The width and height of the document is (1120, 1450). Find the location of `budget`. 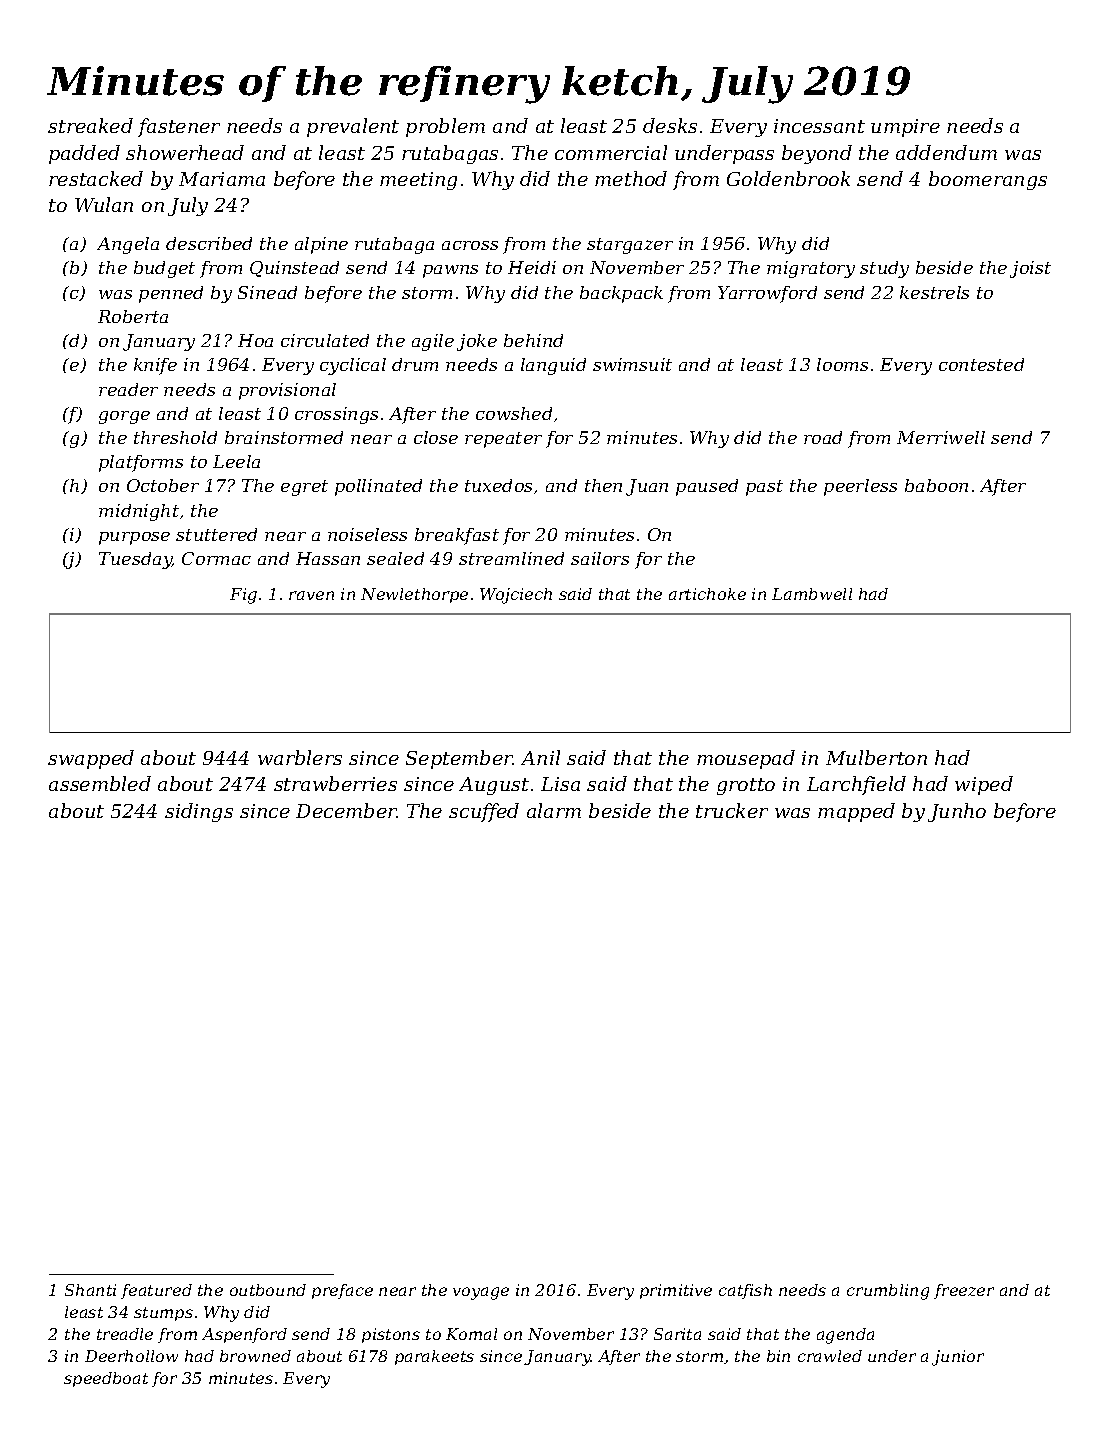

budget is located at coordinates (164, 269).
